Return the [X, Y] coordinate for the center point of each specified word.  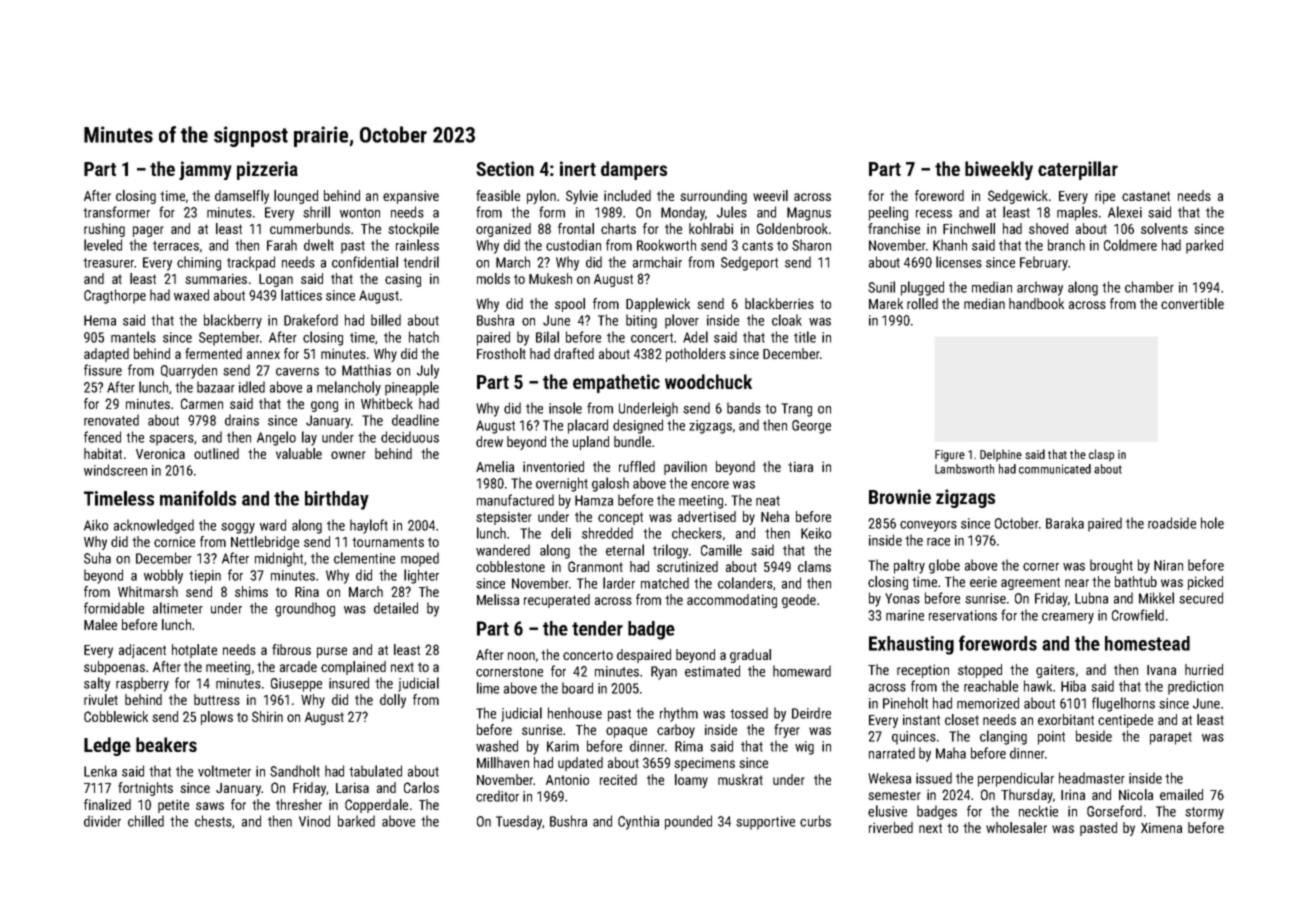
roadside [1172, 523]
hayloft [369, 526]
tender [597, 628]
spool [570, 305]
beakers [166, 744]
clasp [1101, 455]
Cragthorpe [115, 296]
